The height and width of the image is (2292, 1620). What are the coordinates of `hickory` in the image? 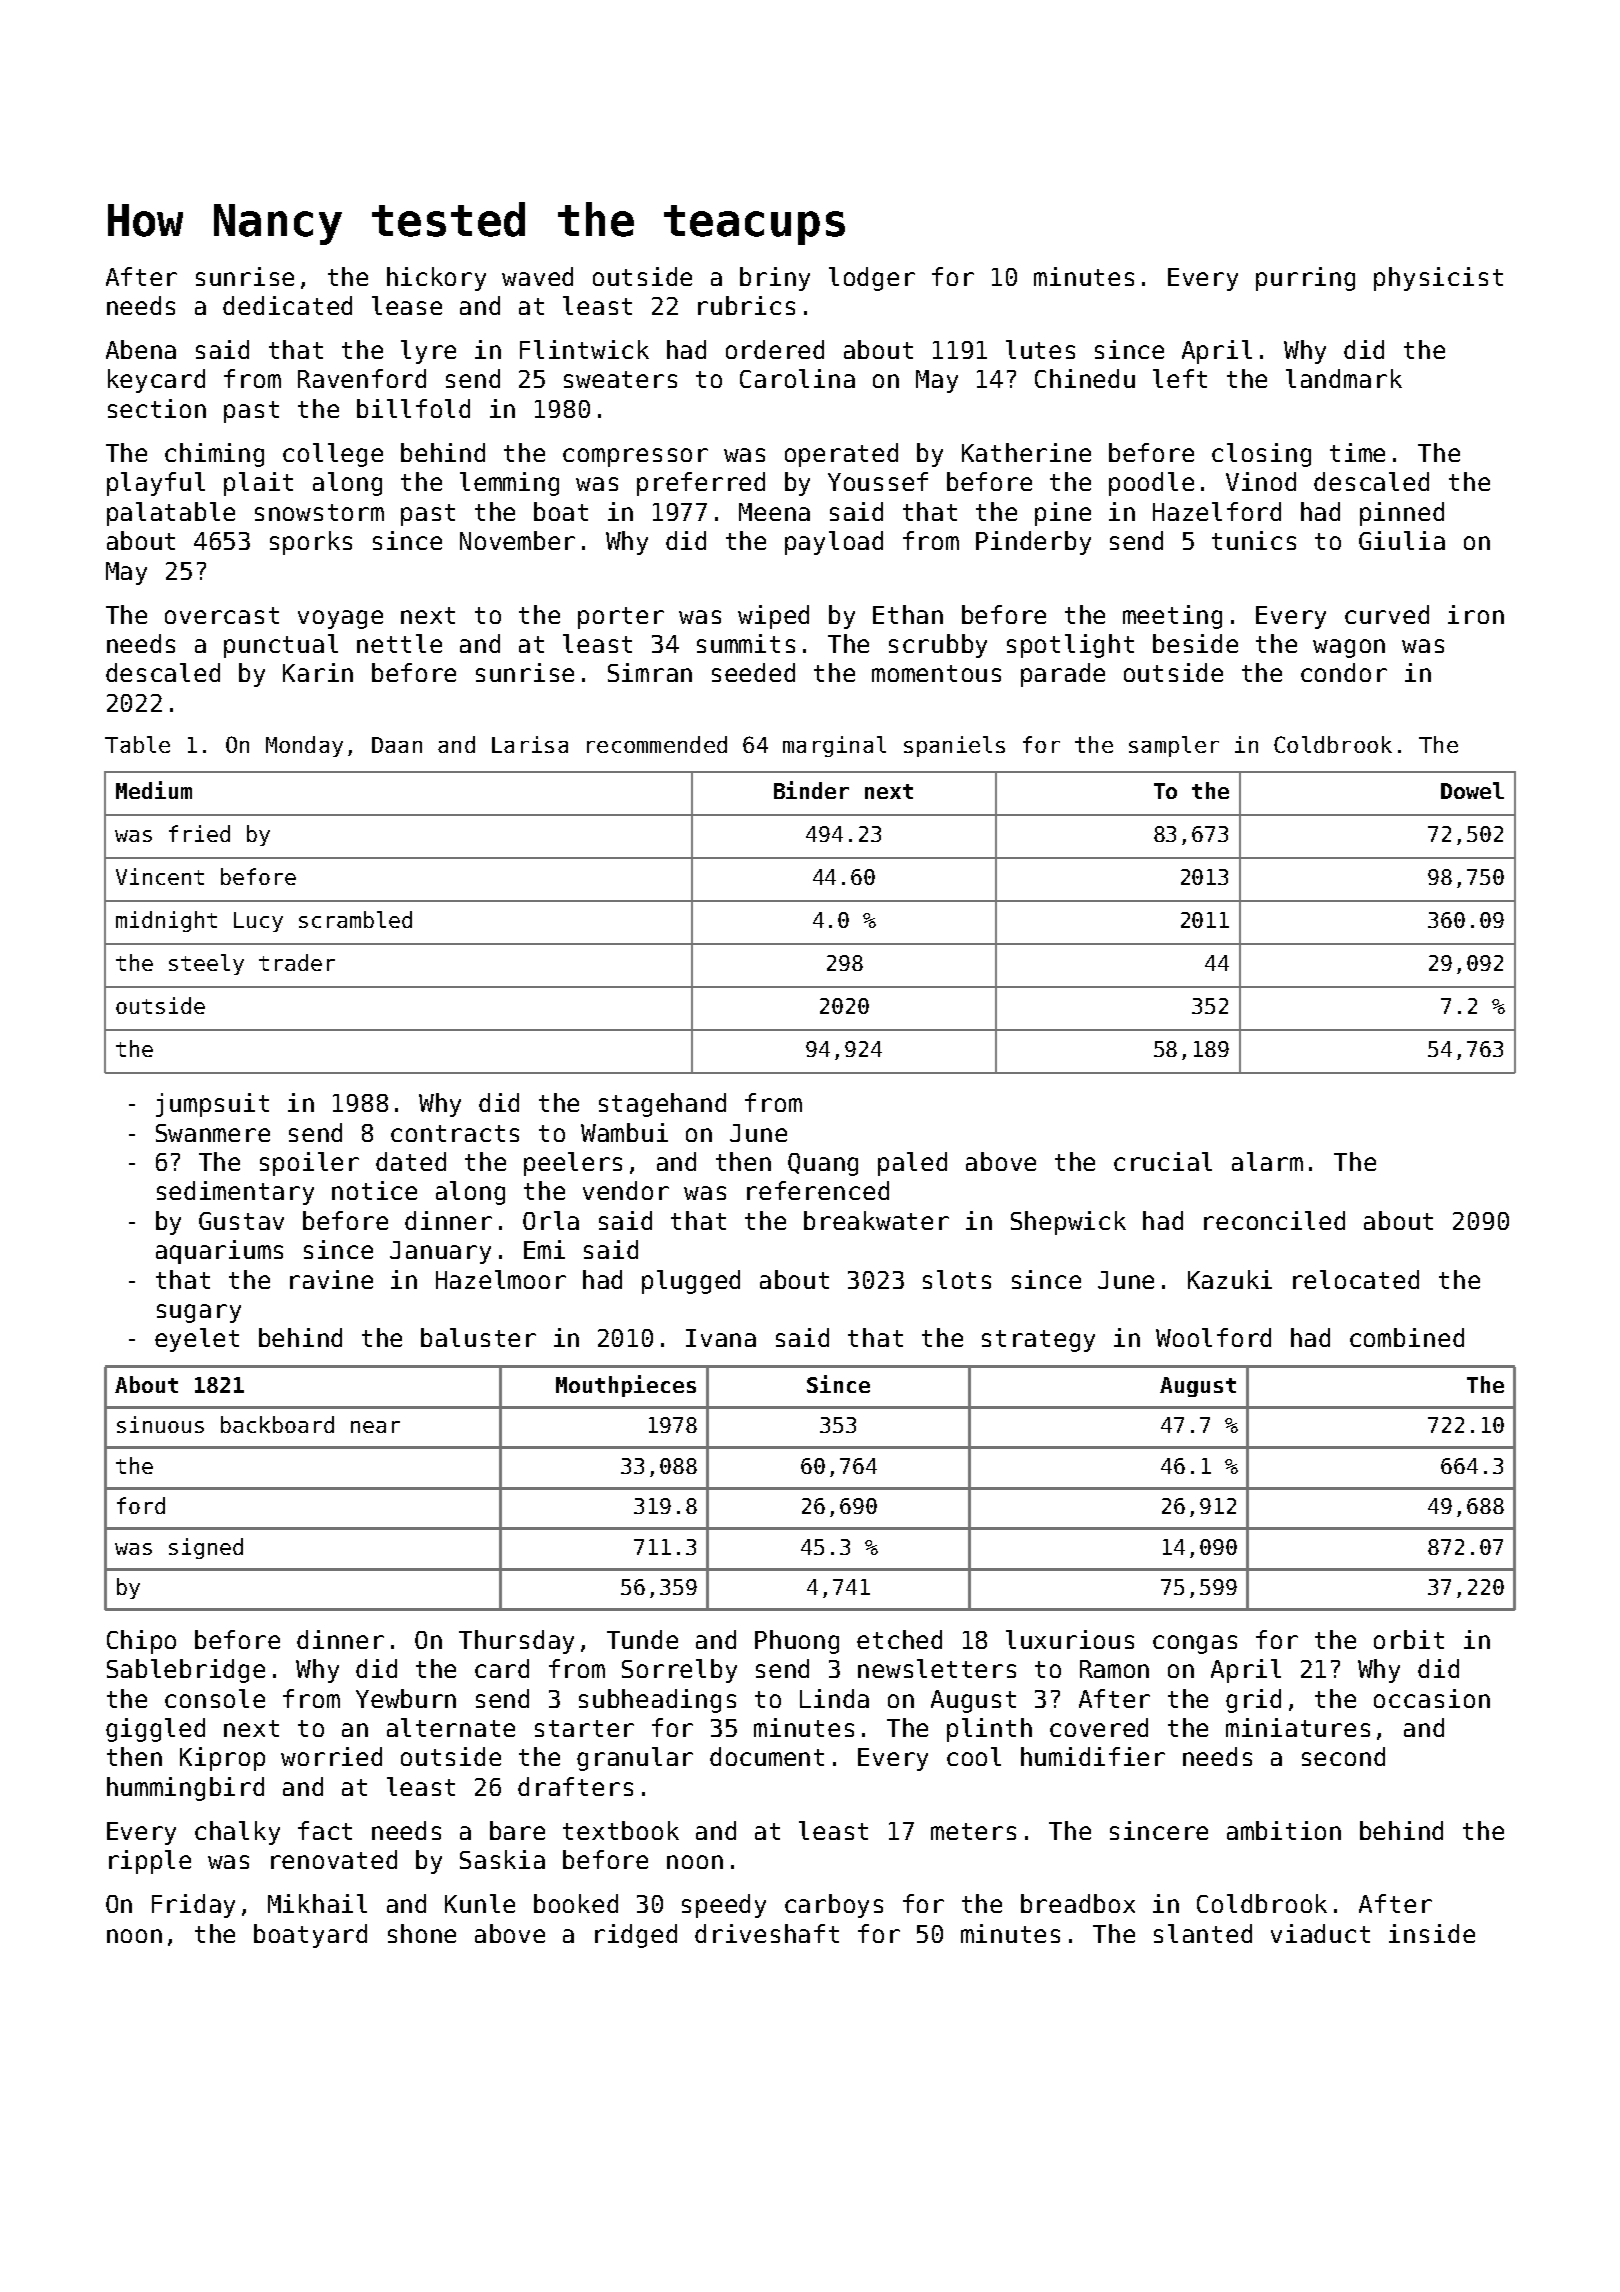 It's located at (436, 279).
